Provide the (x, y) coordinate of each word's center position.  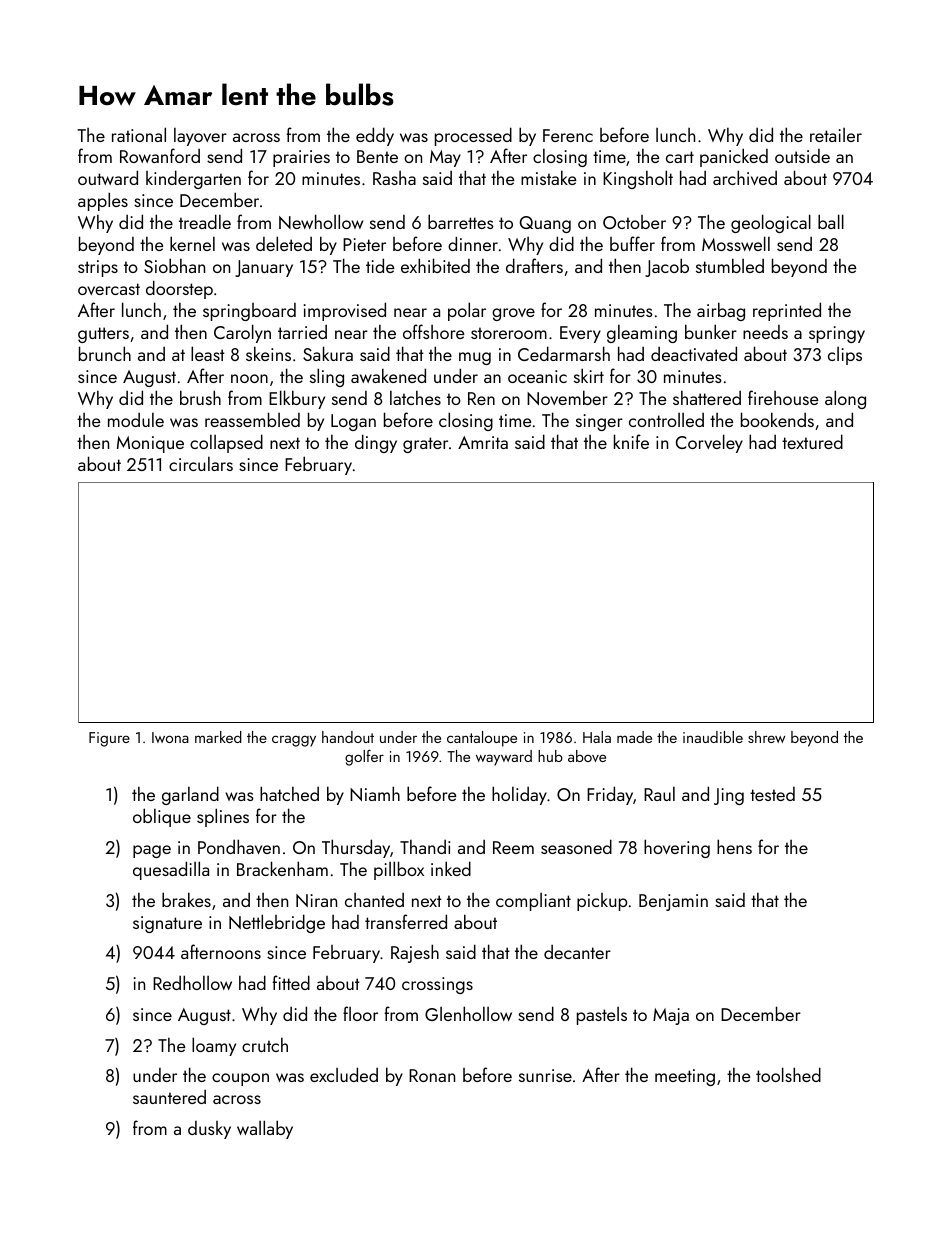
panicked (734, 157)
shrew (766, 737)
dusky (209, 1130)
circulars (201, 463)
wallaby (265, 1129)
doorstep (179, 289)
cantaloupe (482, 739)
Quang (545, 224)
